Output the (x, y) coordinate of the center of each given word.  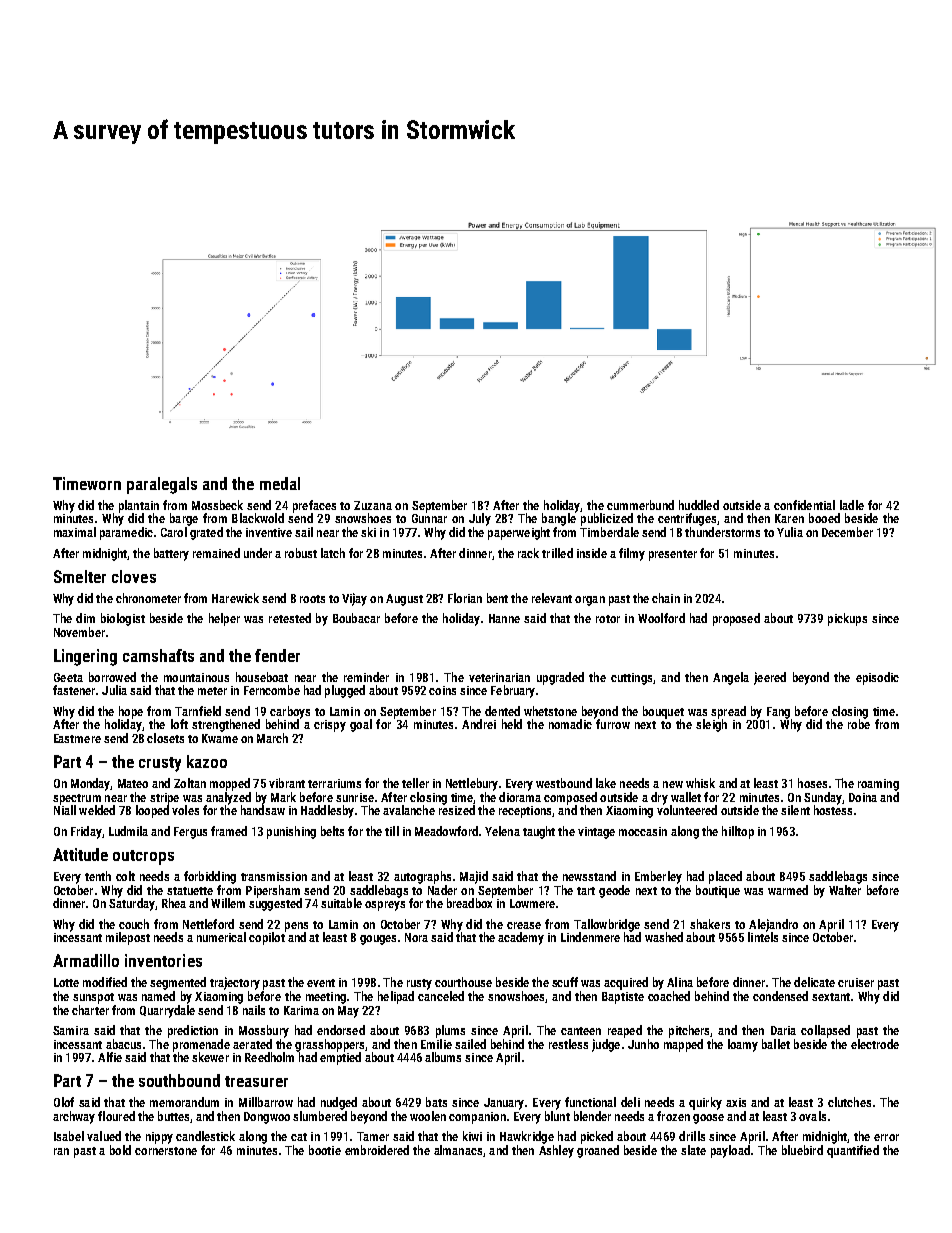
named (158, 996)
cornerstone (166, 1151)
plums (450, 1031)
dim (85, 618)
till (392, 831)
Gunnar (429, 518)
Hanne (504, 618)
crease (524, 925)
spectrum (77, 799)
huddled (699, 505)
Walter (845, 890)
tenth (98, 876)
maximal (75, 532)
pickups (847, 619)
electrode (875, 1044)
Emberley (658, 877)
